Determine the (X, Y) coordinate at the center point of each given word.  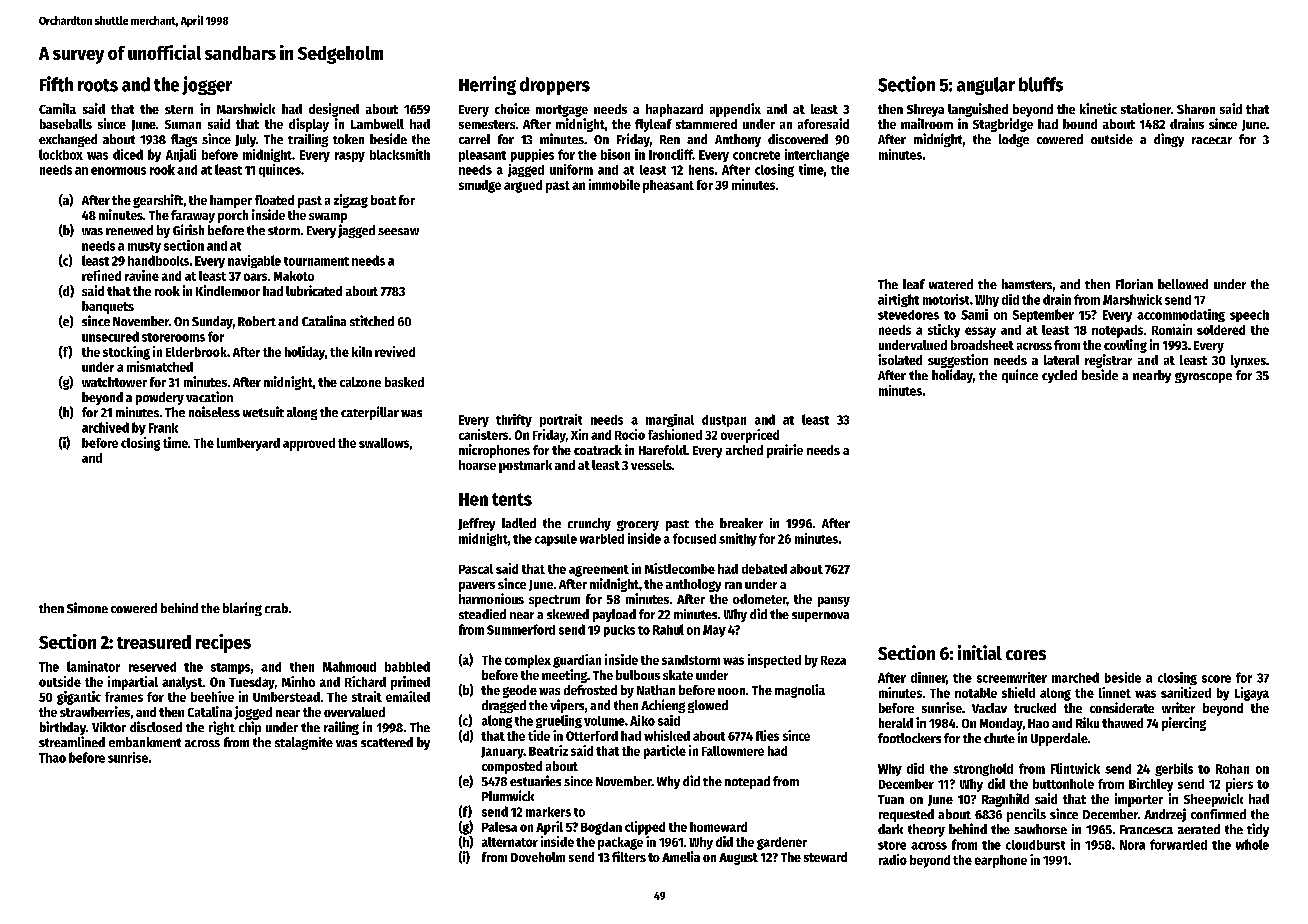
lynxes (1248, 361)
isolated (900, 359)
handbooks (158, 260)
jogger (207, 85)
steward (825, 857)
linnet (1115, 692)
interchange (817, 155)
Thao (52, 758)
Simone (87, 607)
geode (520, 691)
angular (986, 86)
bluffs (1041, 84)
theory (926, 830)
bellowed (1183, 284)
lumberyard (248, 444)
